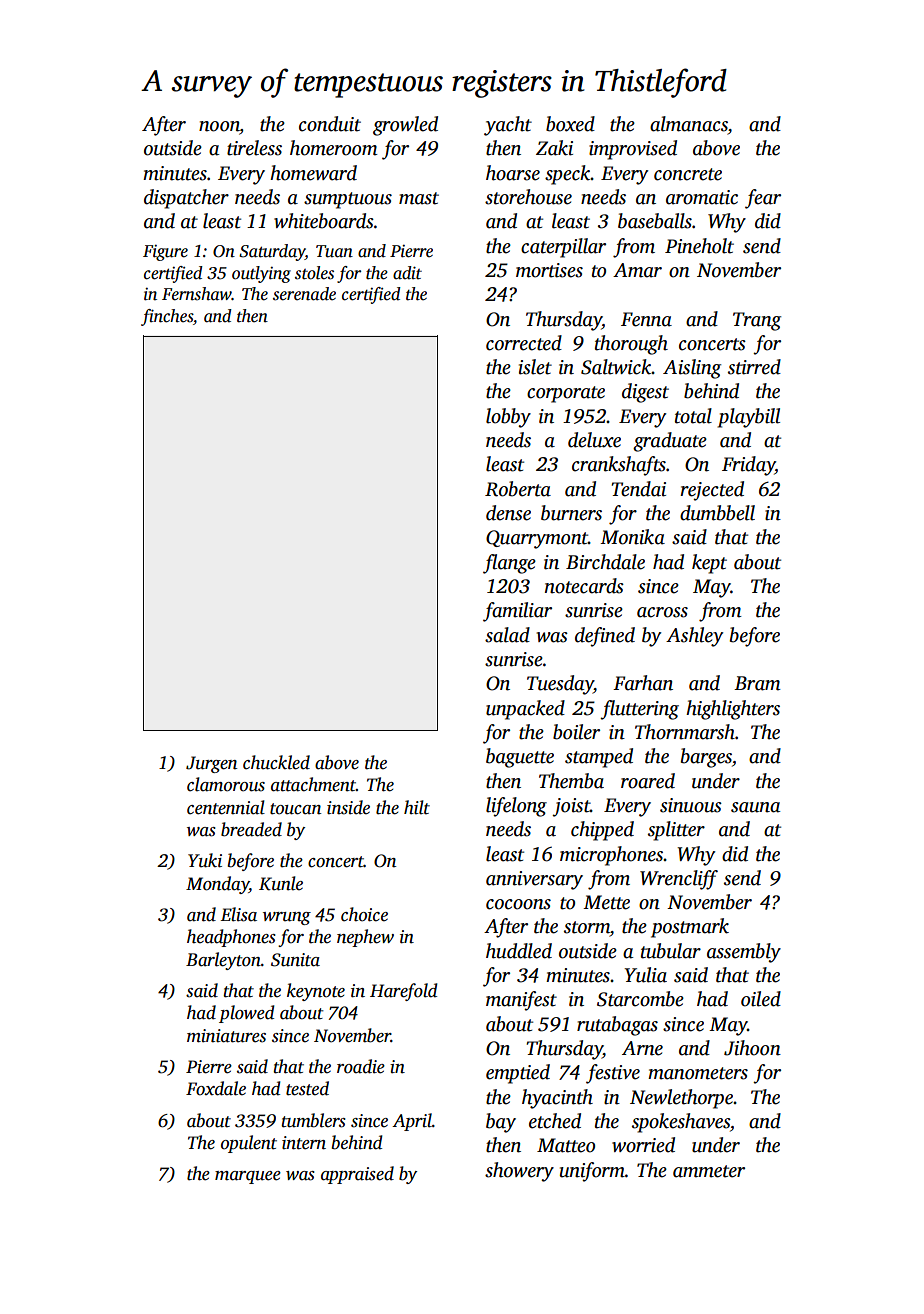 Image resolution: width=924 pixels, height=1314 pixels. I want to click on almanacs, so click(689, 124).
